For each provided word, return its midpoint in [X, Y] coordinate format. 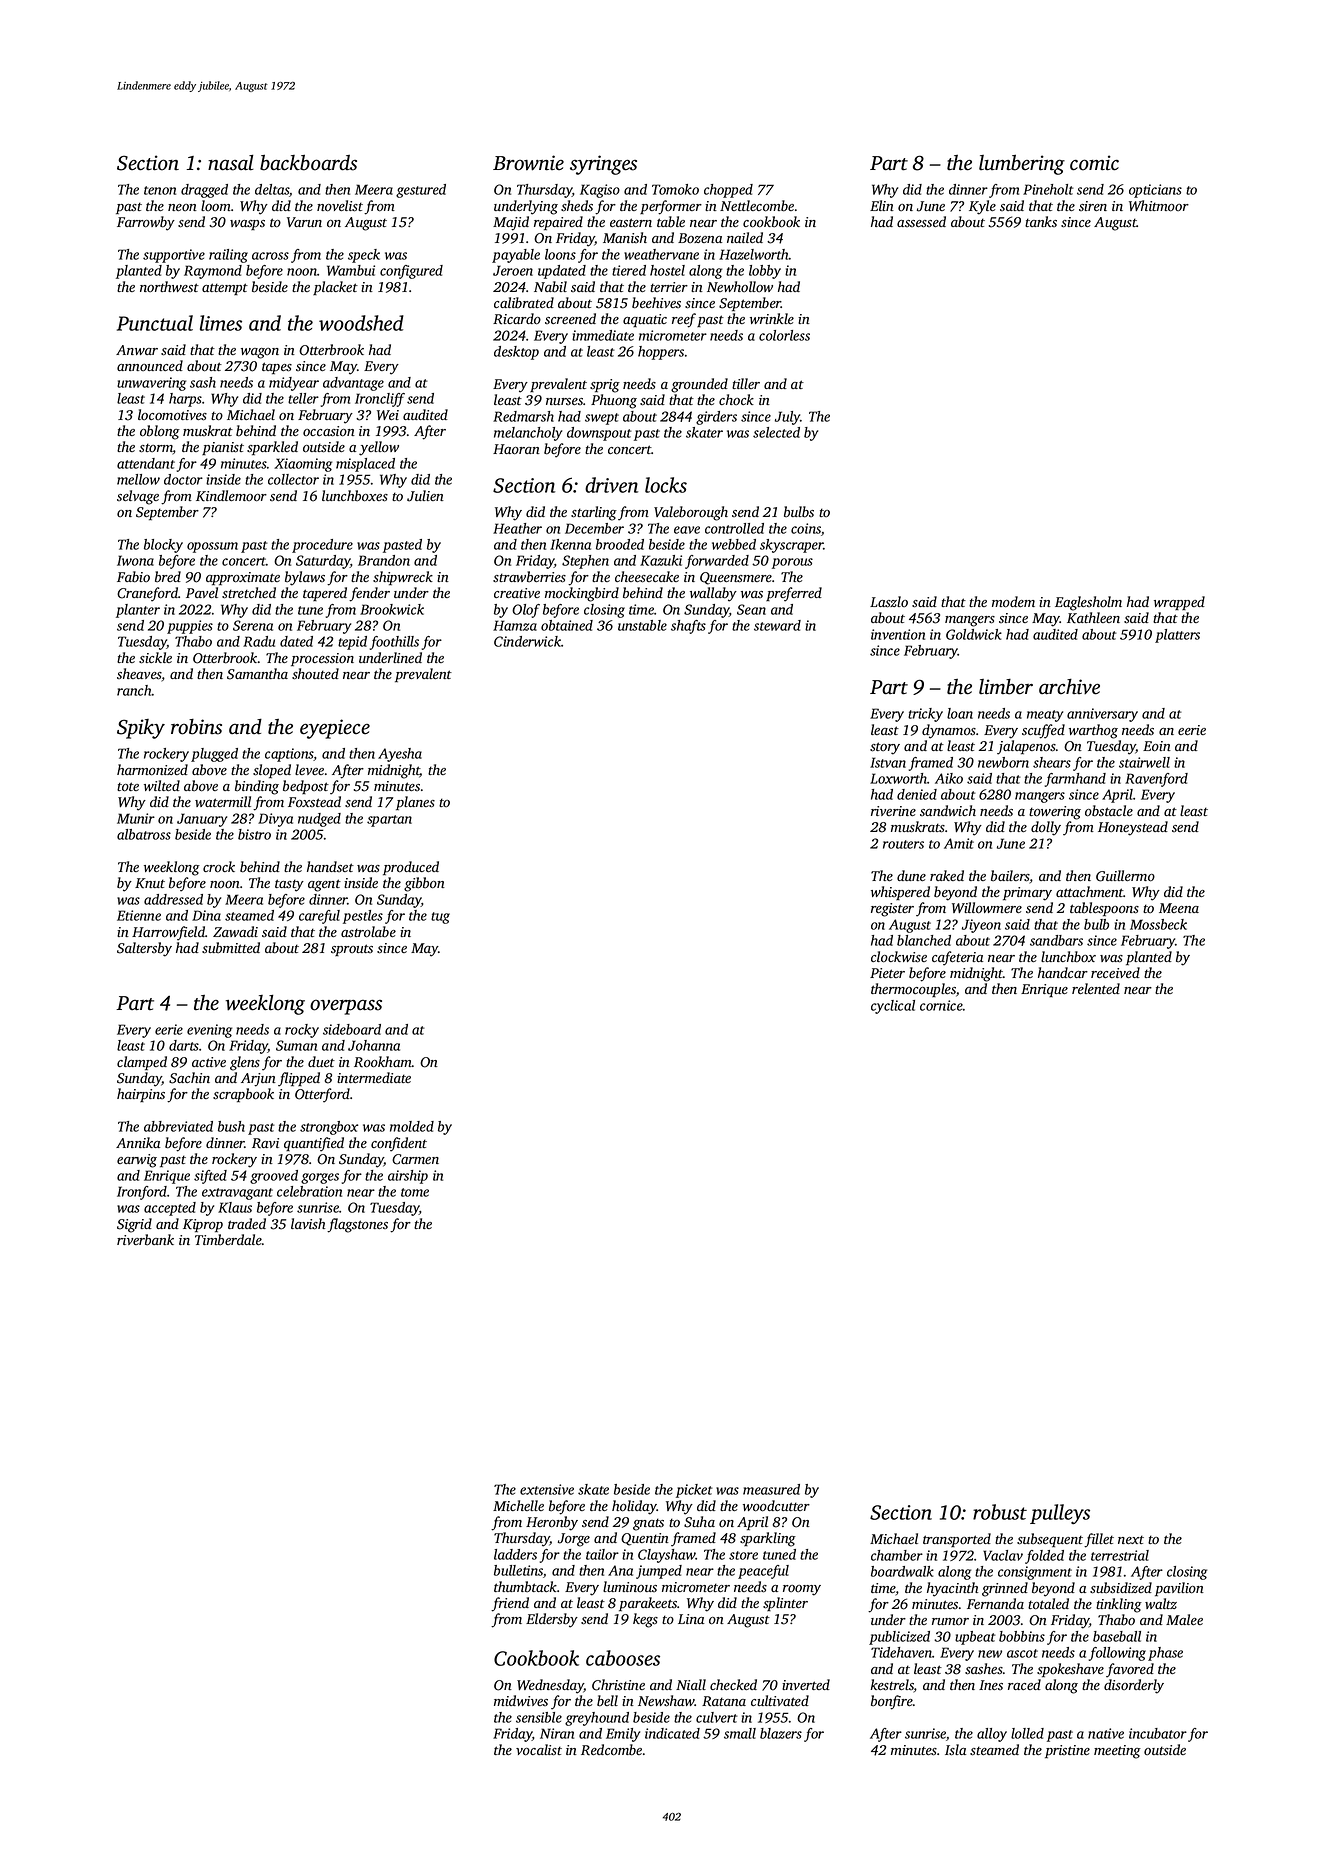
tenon [160, 190]
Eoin [1157, 746]
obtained [567, 625]
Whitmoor [1159, 206]
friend [510, 1604]
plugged [214, 755]
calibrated [524, 303]
